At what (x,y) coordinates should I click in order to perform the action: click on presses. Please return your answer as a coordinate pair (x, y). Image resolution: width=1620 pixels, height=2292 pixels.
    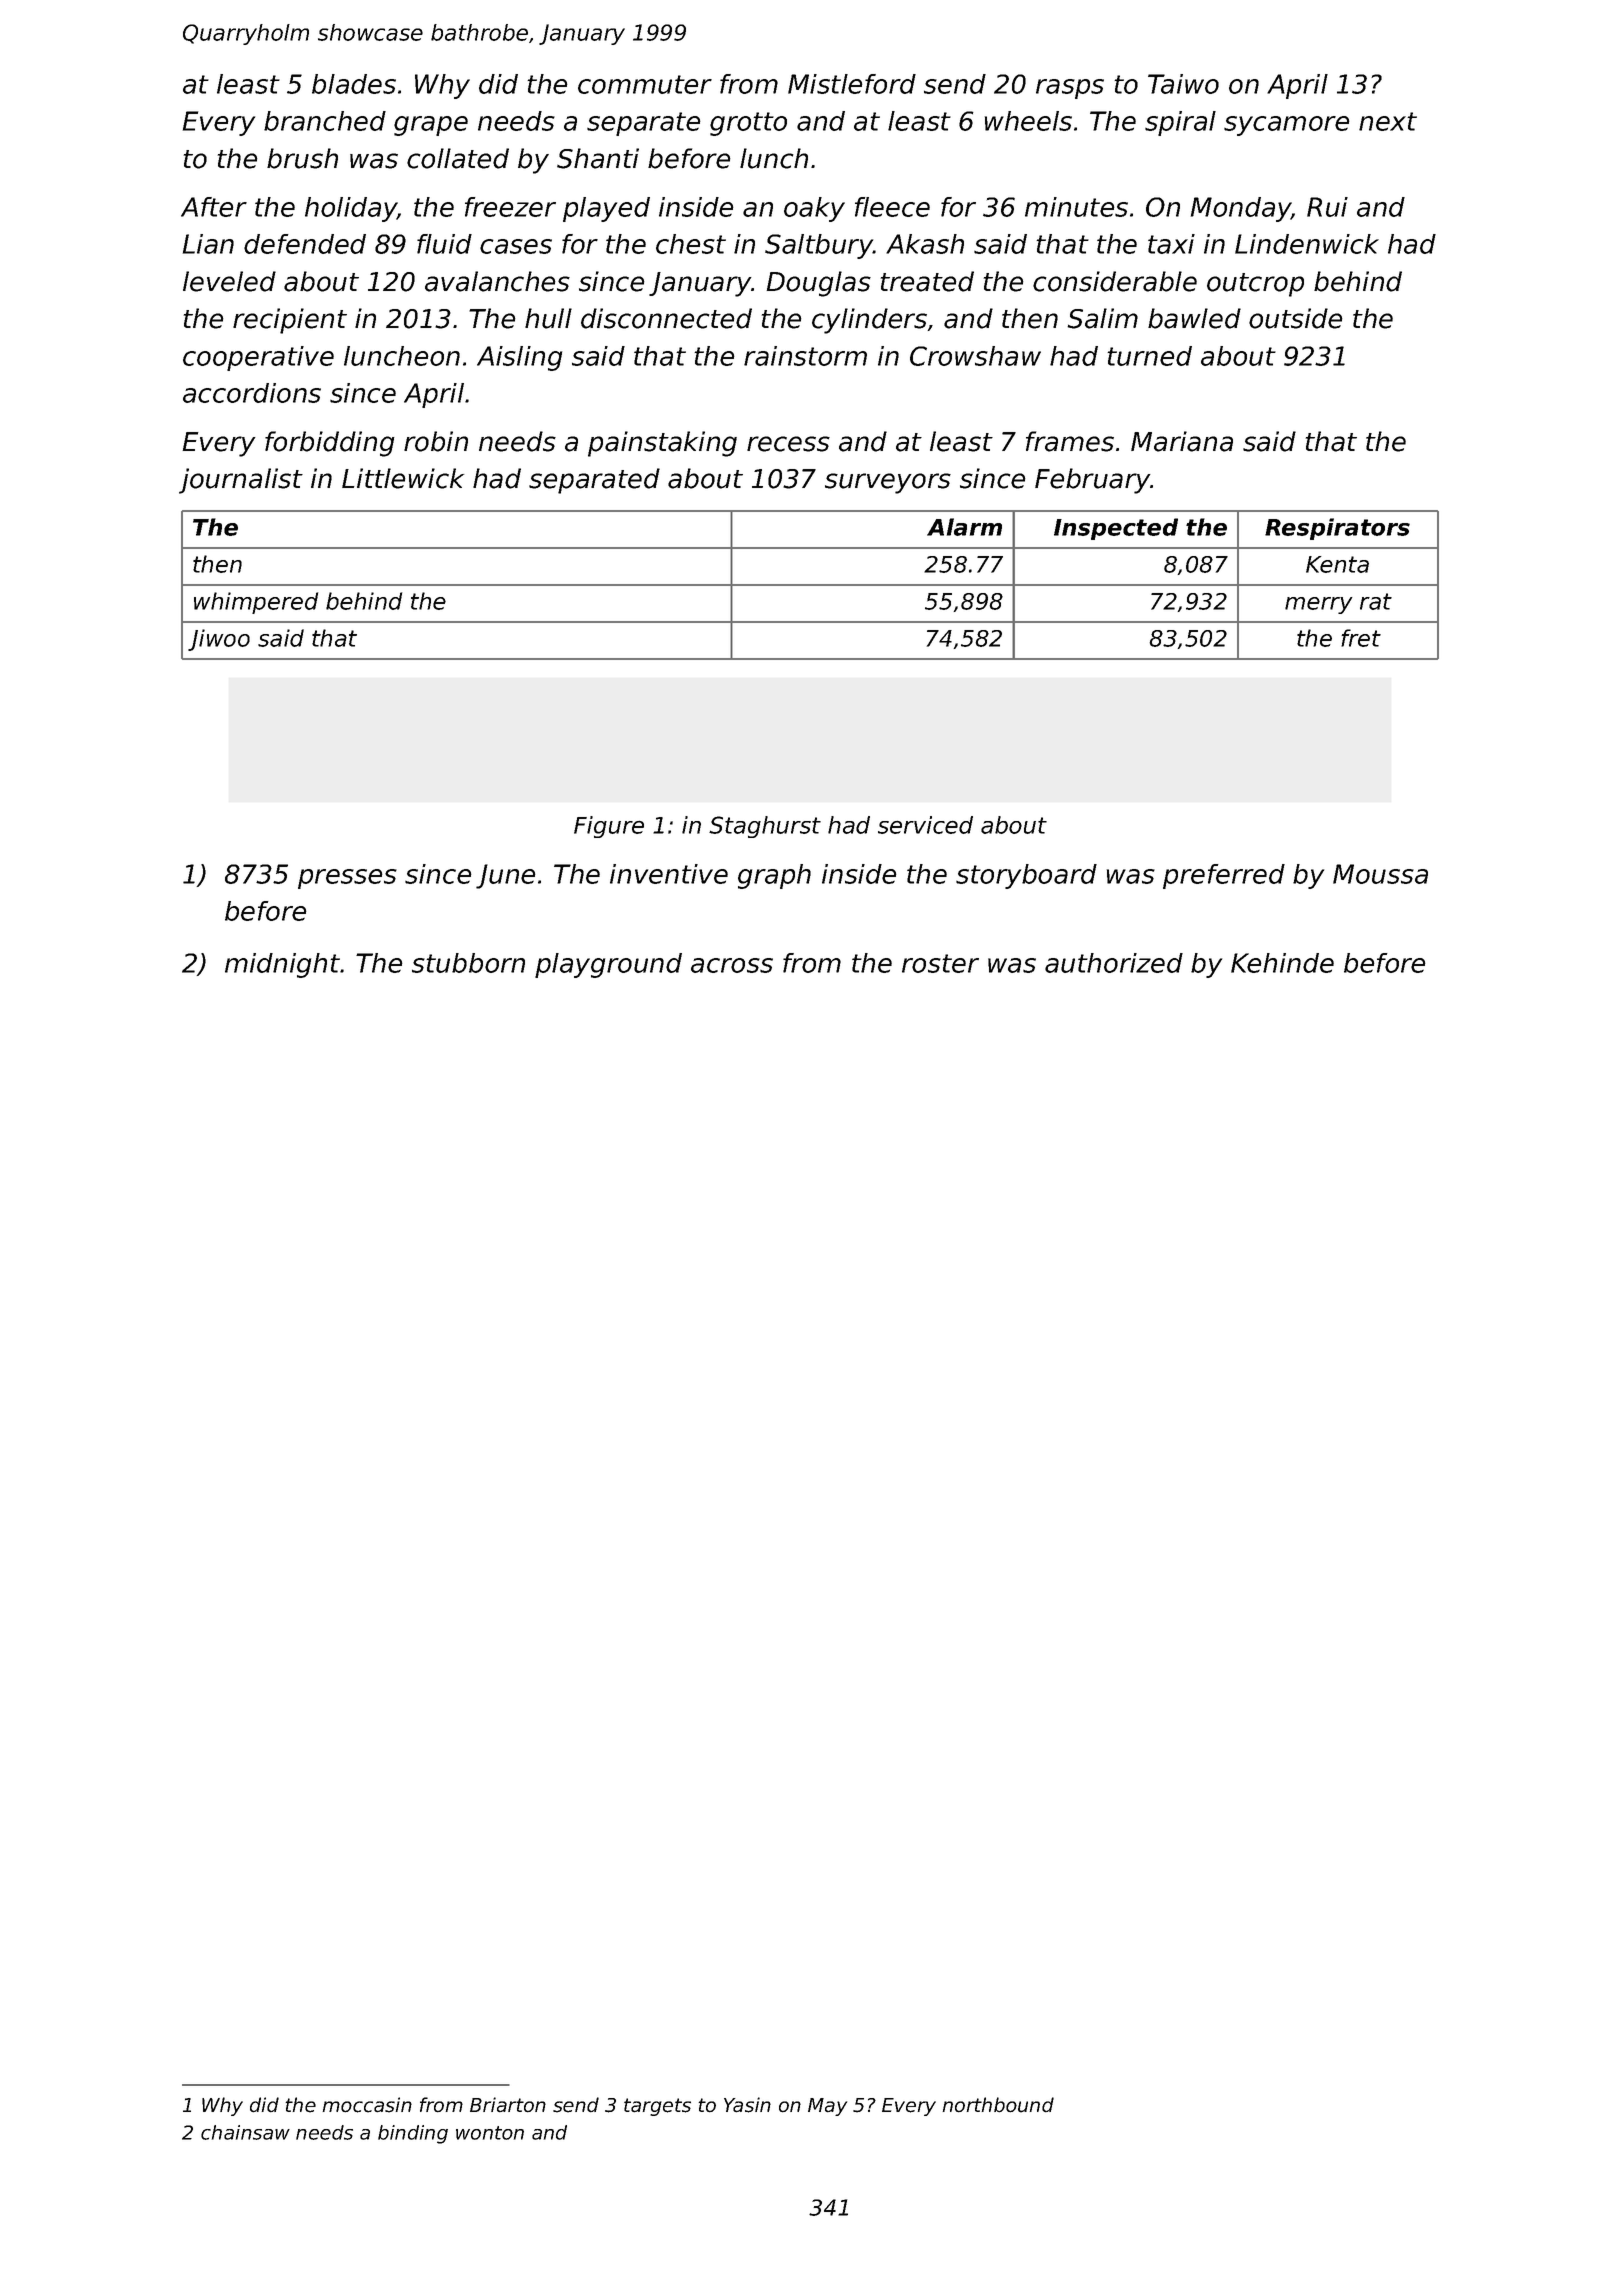
    Looking at the image, I should click on (347, 879).
